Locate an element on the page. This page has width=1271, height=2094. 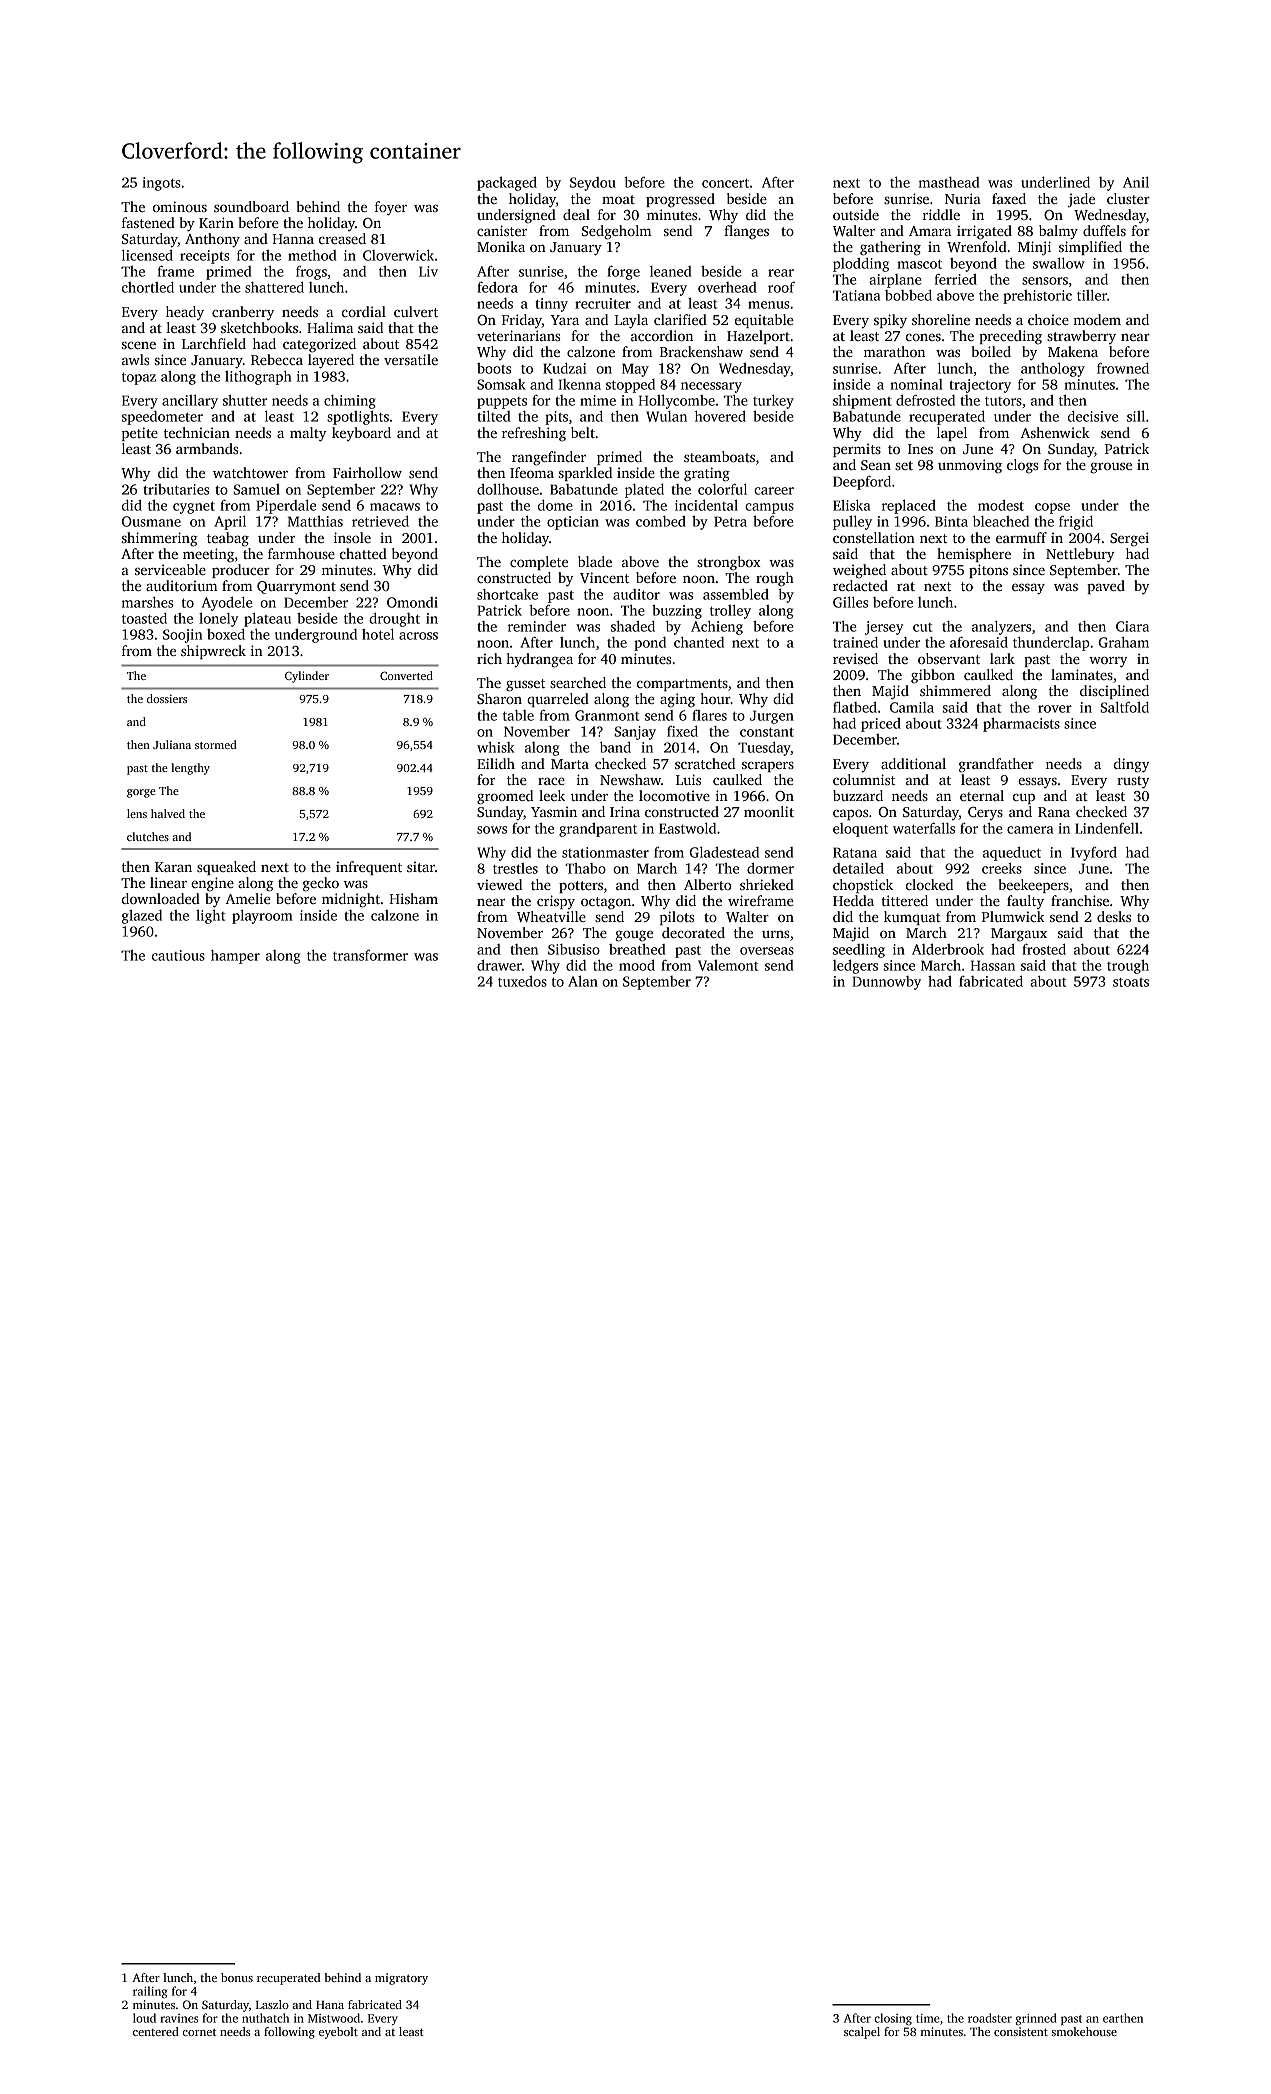
hamper is located at coordinates (235, 957).
